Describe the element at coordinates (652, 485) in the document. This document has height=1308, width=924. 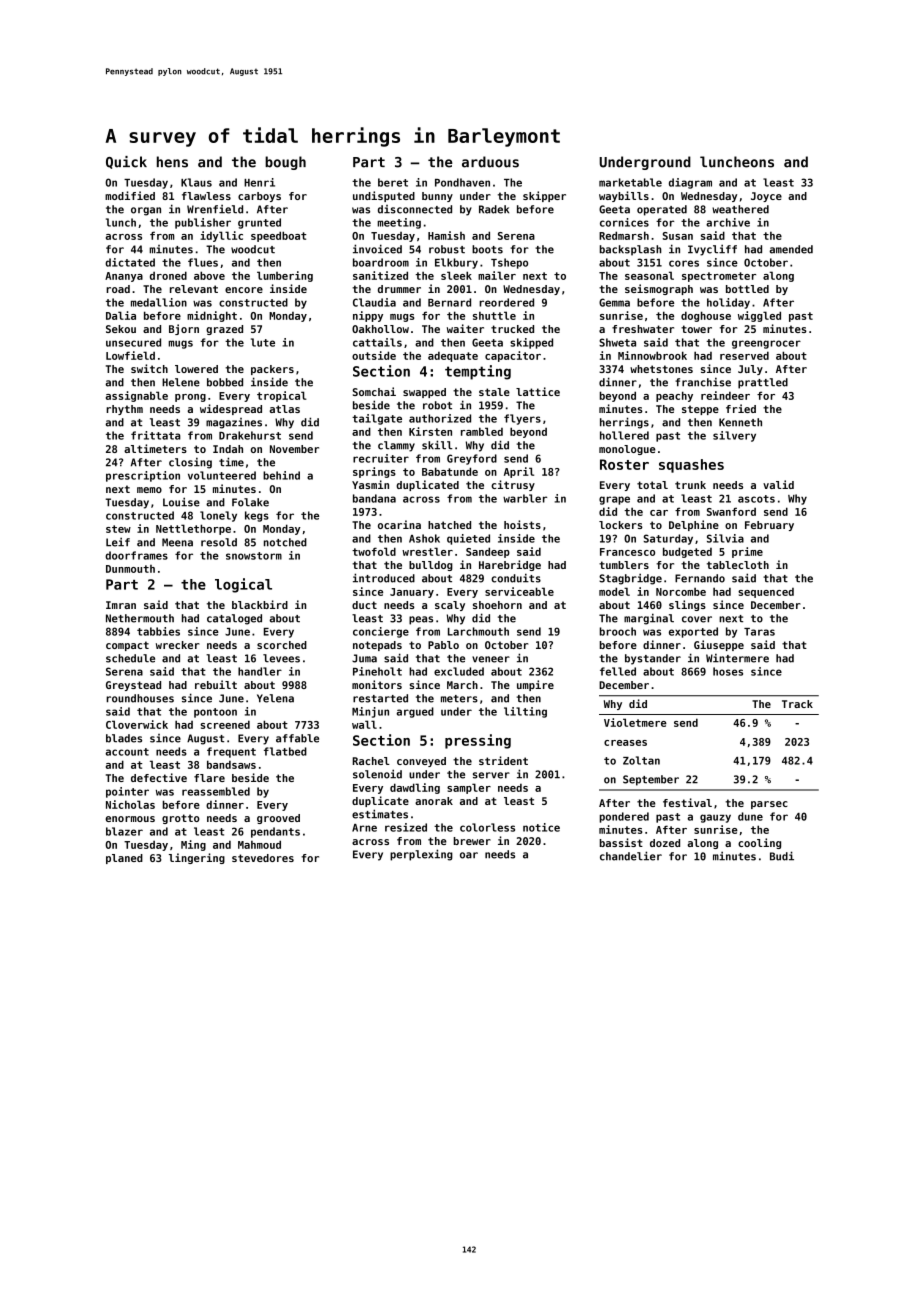
I see `total` at that location.
